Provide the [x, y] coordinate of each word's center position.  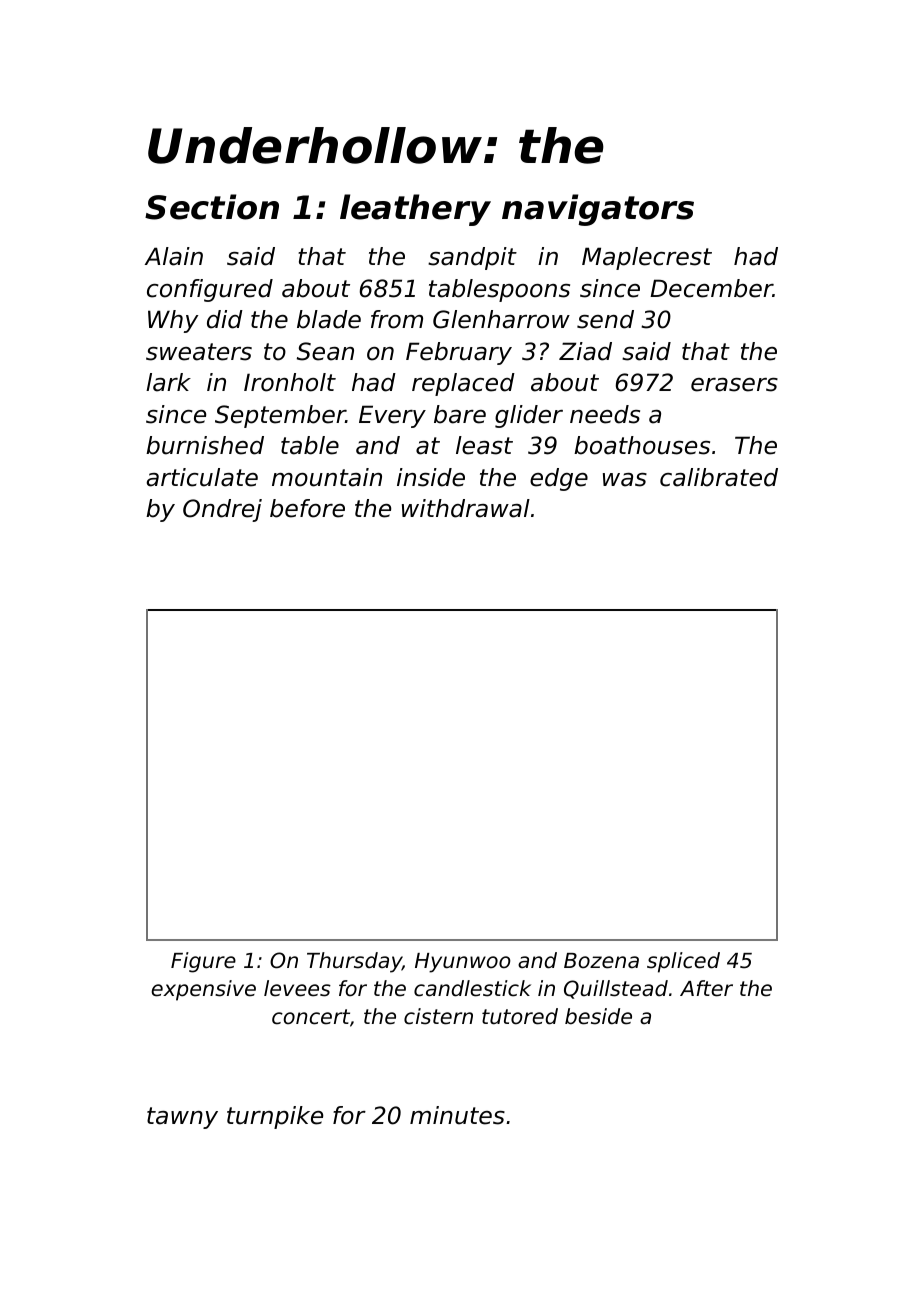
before [307, 508]
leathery [415, 210]
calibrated [719, 477]
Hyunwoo [463, 963]
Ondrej [222, 510]
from [397, 319]
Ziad [585, 351]
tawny [182, 1118]
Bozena [601, 961]
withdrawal [466, 508]
